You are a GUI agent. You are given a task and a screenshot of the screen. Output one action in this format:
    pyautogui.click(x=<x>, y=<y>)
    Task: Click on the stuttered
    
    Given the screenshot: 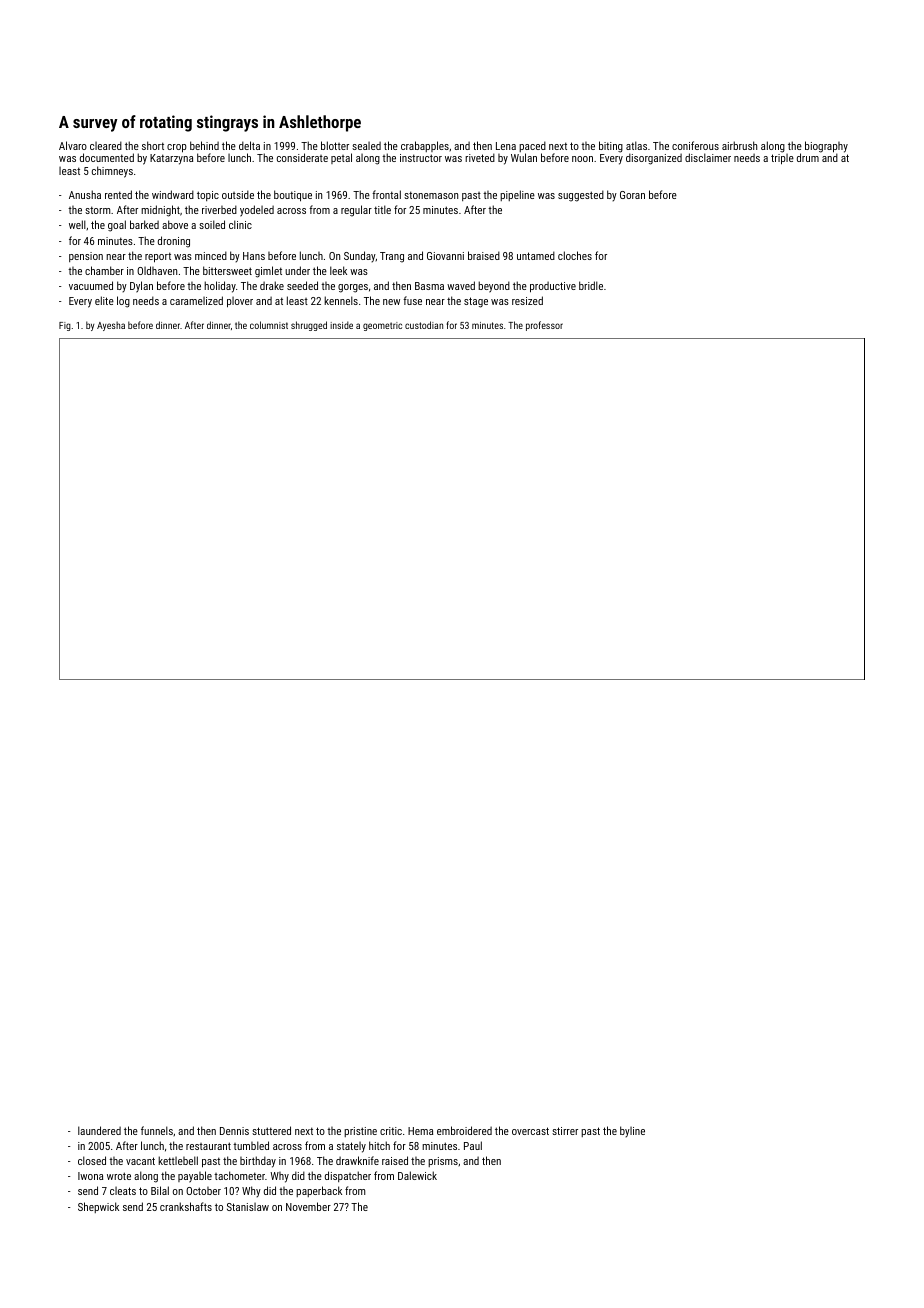 What is the action you would take?
    pyautogui.click(x=271, y=1130)
